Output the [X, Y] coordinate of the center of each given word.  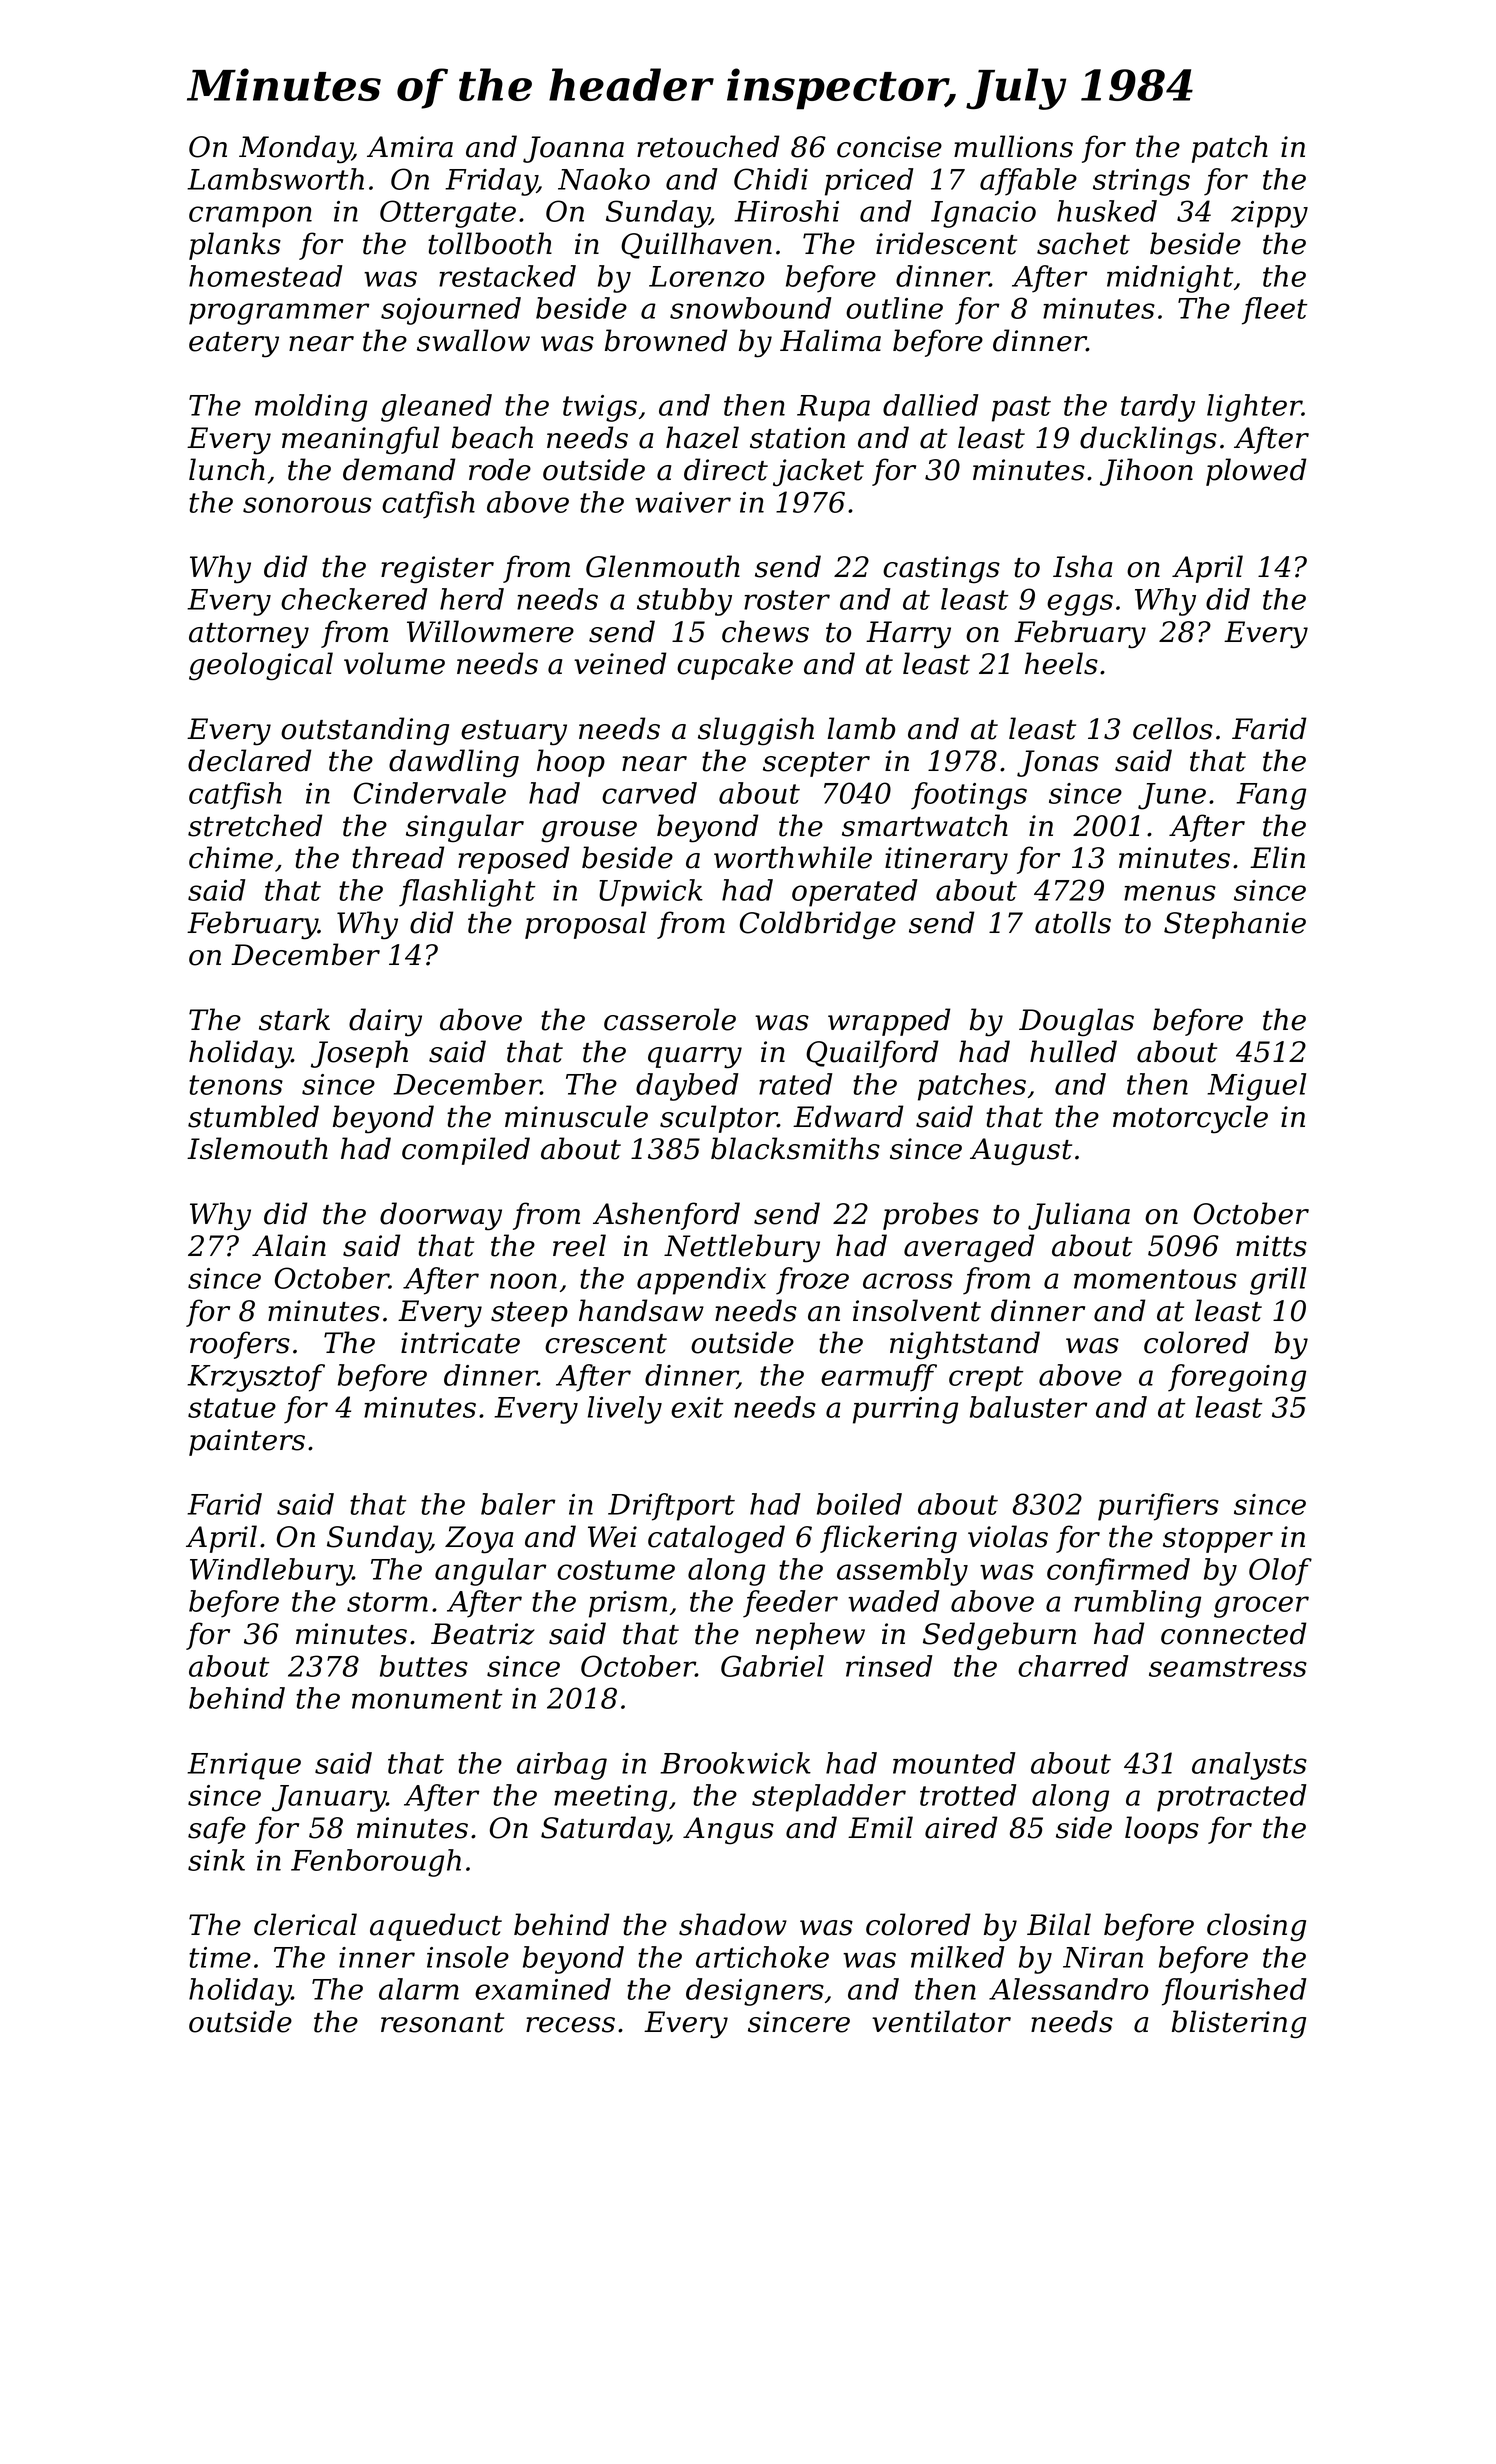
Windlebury [271, 1572]
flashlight [467, 893]
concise [889, 147]
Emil [880, 1827]
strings [1141, 182]
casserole [670, 1019]
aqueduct [436, 1927]
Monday [296, 149]
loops [1162, 1830]
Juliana [1079, 1216]
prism [628, 1604]
